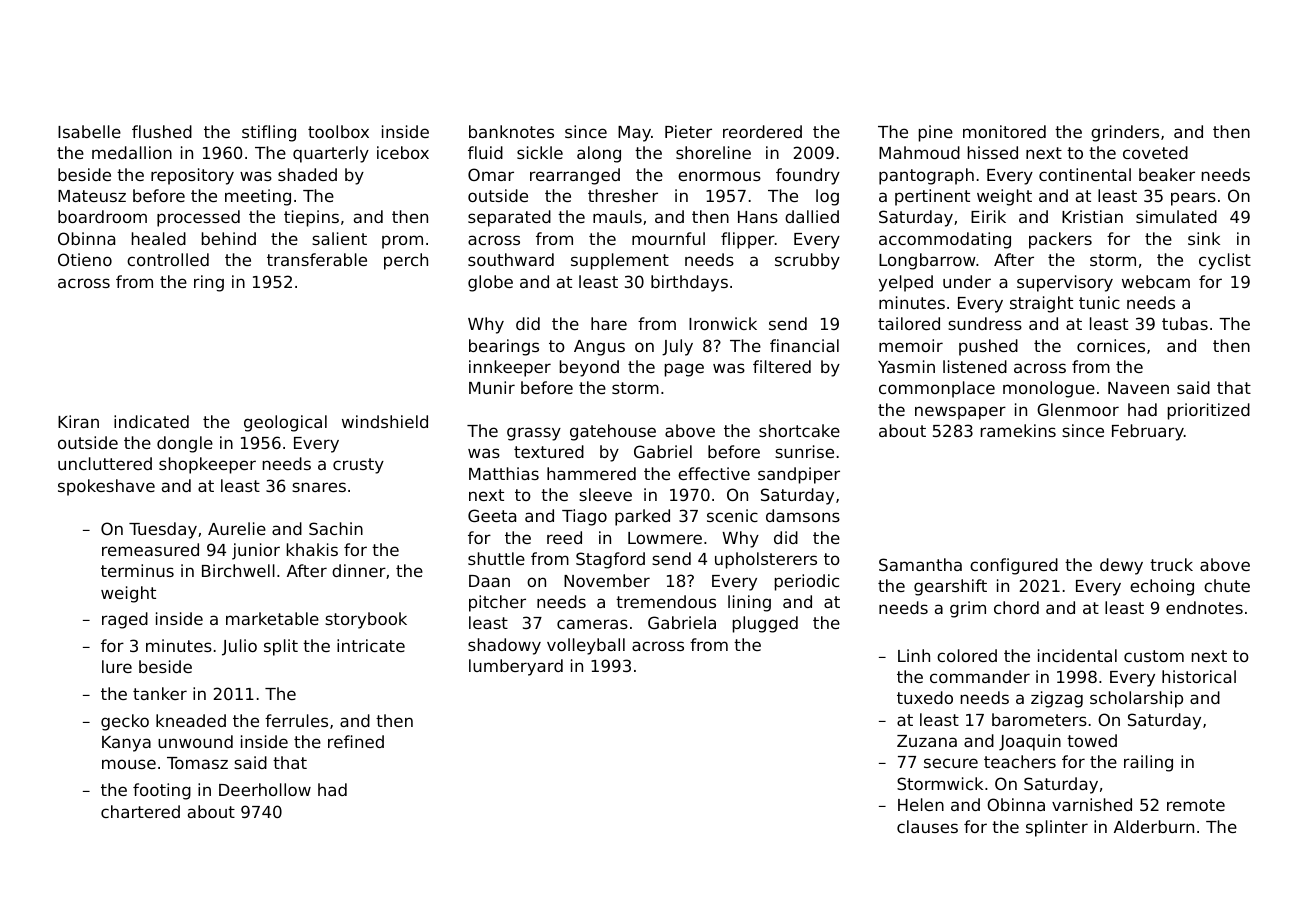 The width and height of the document is (1308, 924). I want to click on Kanya, so click(126, 744).
